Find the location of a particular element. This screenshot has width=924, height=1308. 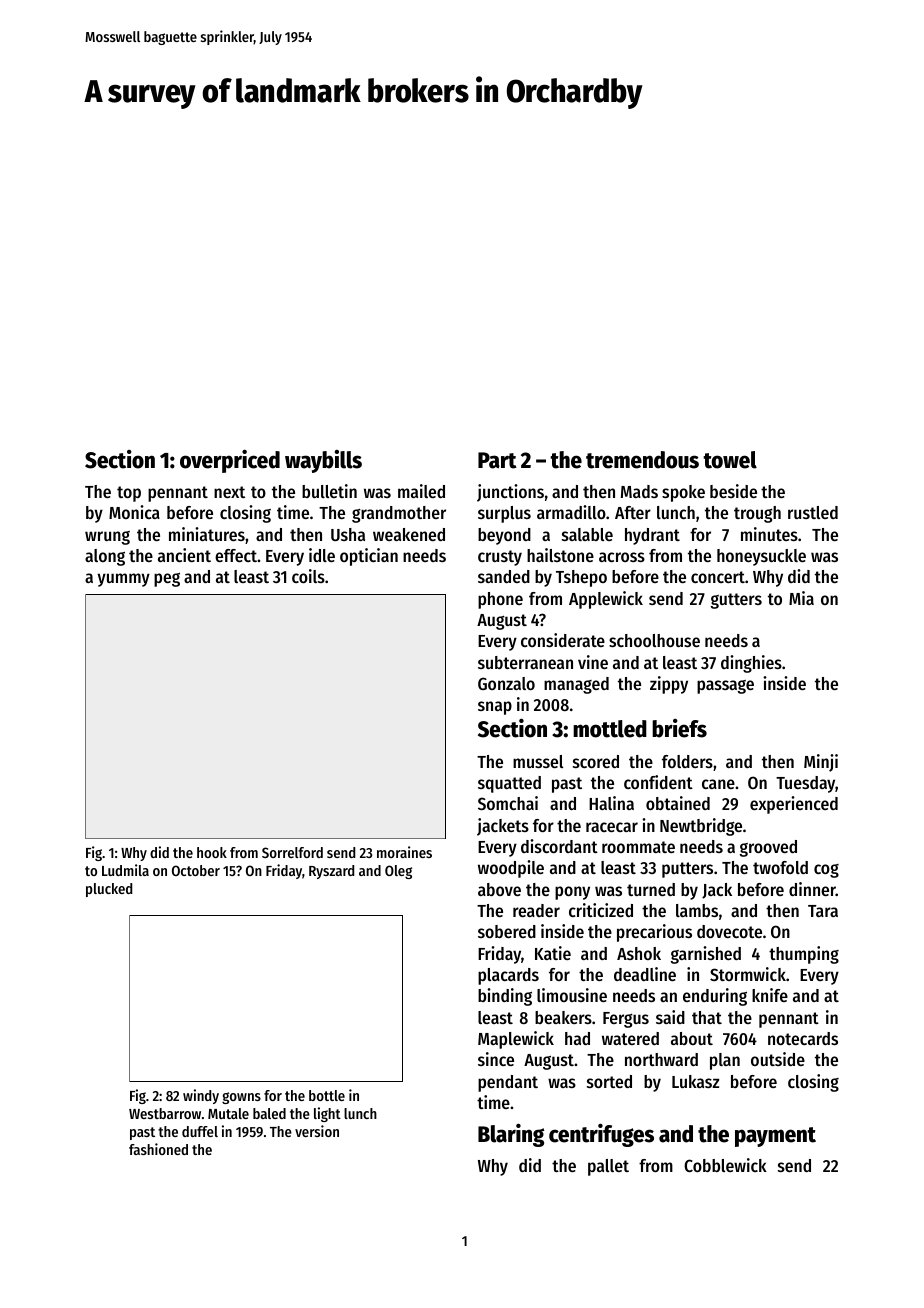

Part is located at coordinates (497, 460).
